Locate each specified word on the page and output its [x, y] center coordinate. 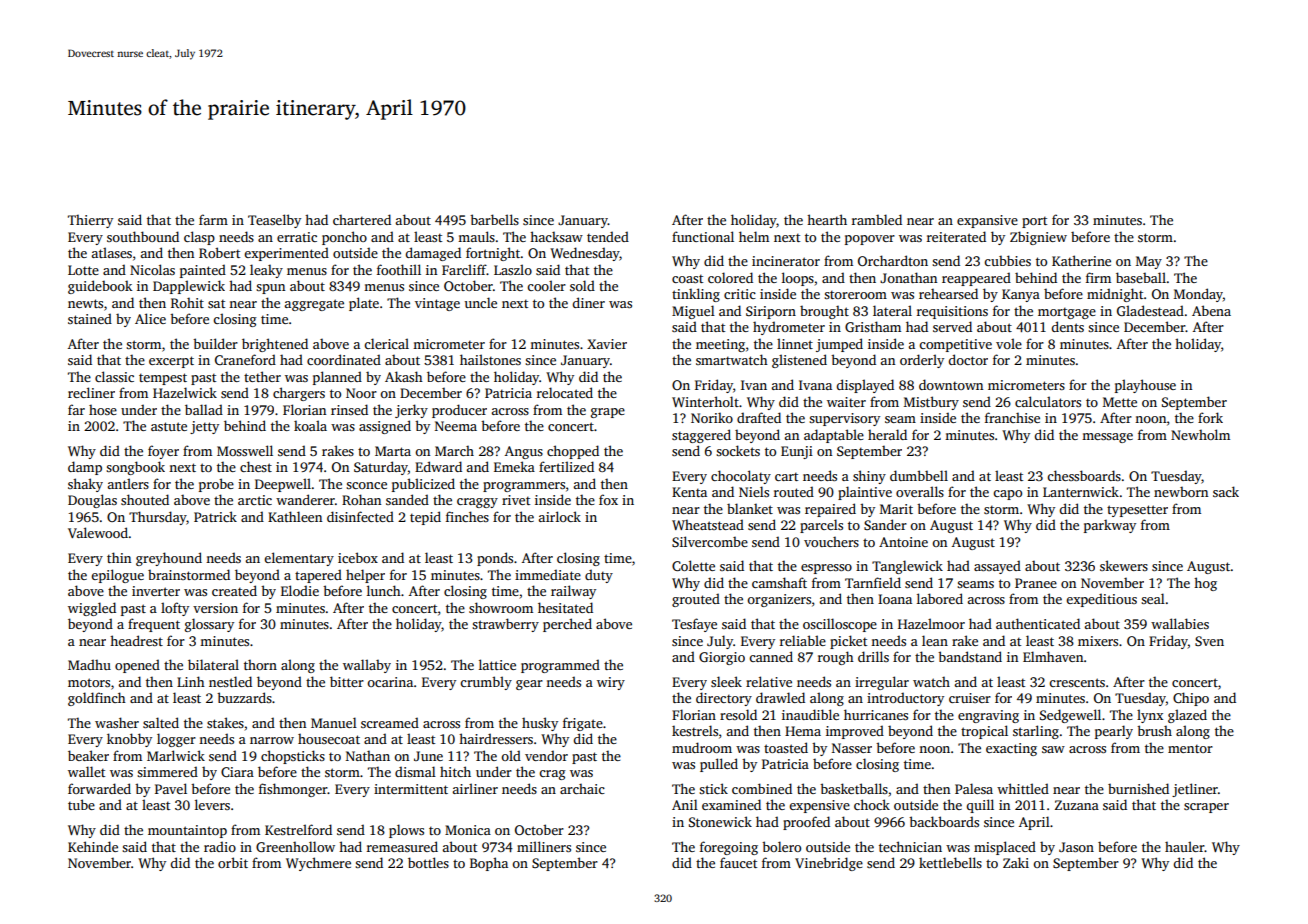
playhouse [1145, 386]
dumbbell [919, 475]
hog [1205, 584]
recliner [91, 392]
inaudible [810, 714]
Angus [524, 452]
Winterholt [705, 401]
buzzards [244, 697]
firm [1098, 277]
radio [220, 846]
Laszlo [513, 269]
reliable [803, 640]
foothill [399, 269]
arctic [255, 500]
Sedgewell [1070, 716]
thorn [260, 665]
